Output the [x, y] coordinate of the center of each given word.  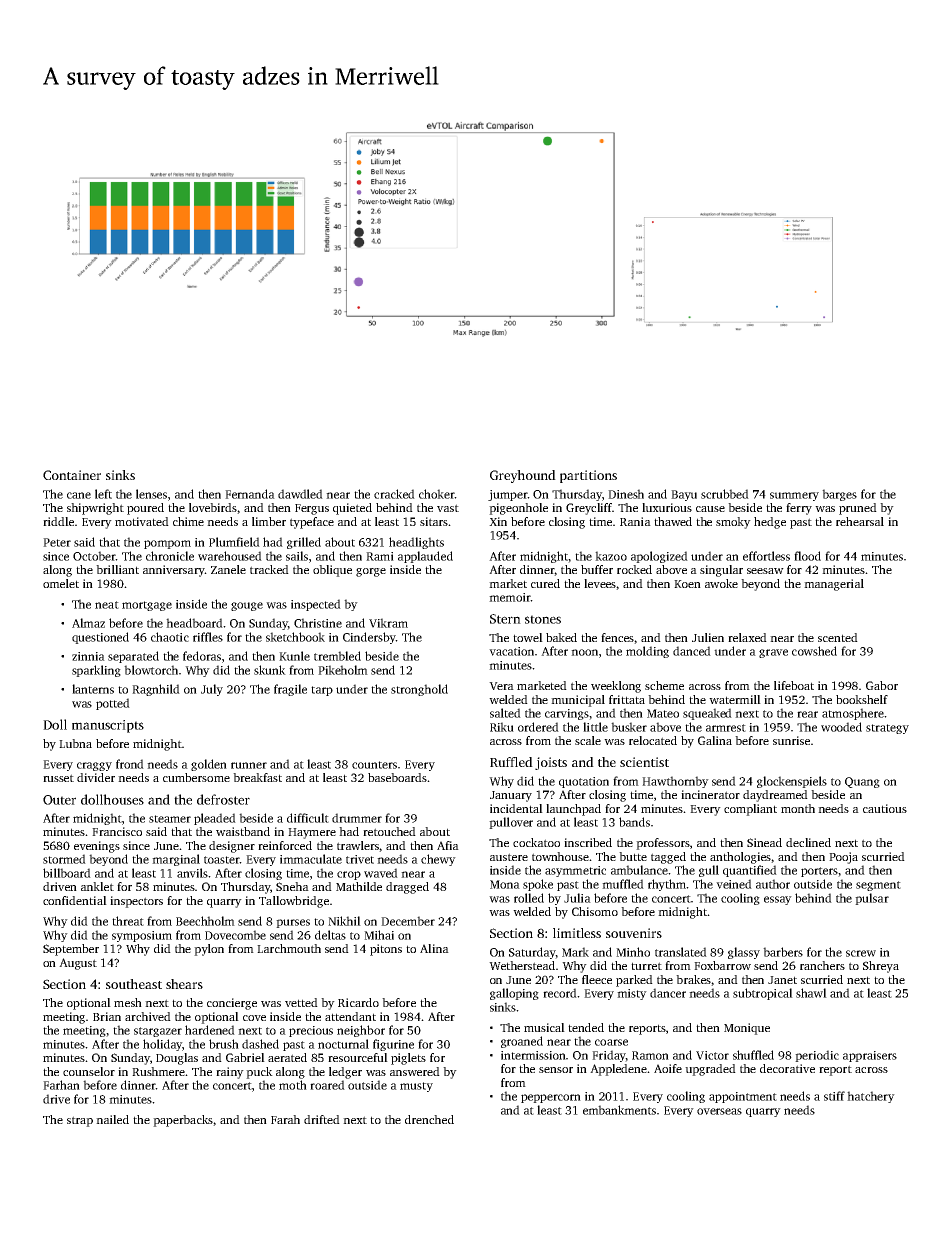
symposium [142, 936]
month [798, 808]
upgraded [710, 1070]
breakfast [257, 777]
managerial [834, 585]
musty [416, 1087]
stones [543, 619]
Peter [57, 542]
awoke [721, 583]
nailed [112, 1119]
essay [778, 900]
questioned [100, 638]
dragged [407, 888]
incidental [516, 808]
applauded [425, 557]
